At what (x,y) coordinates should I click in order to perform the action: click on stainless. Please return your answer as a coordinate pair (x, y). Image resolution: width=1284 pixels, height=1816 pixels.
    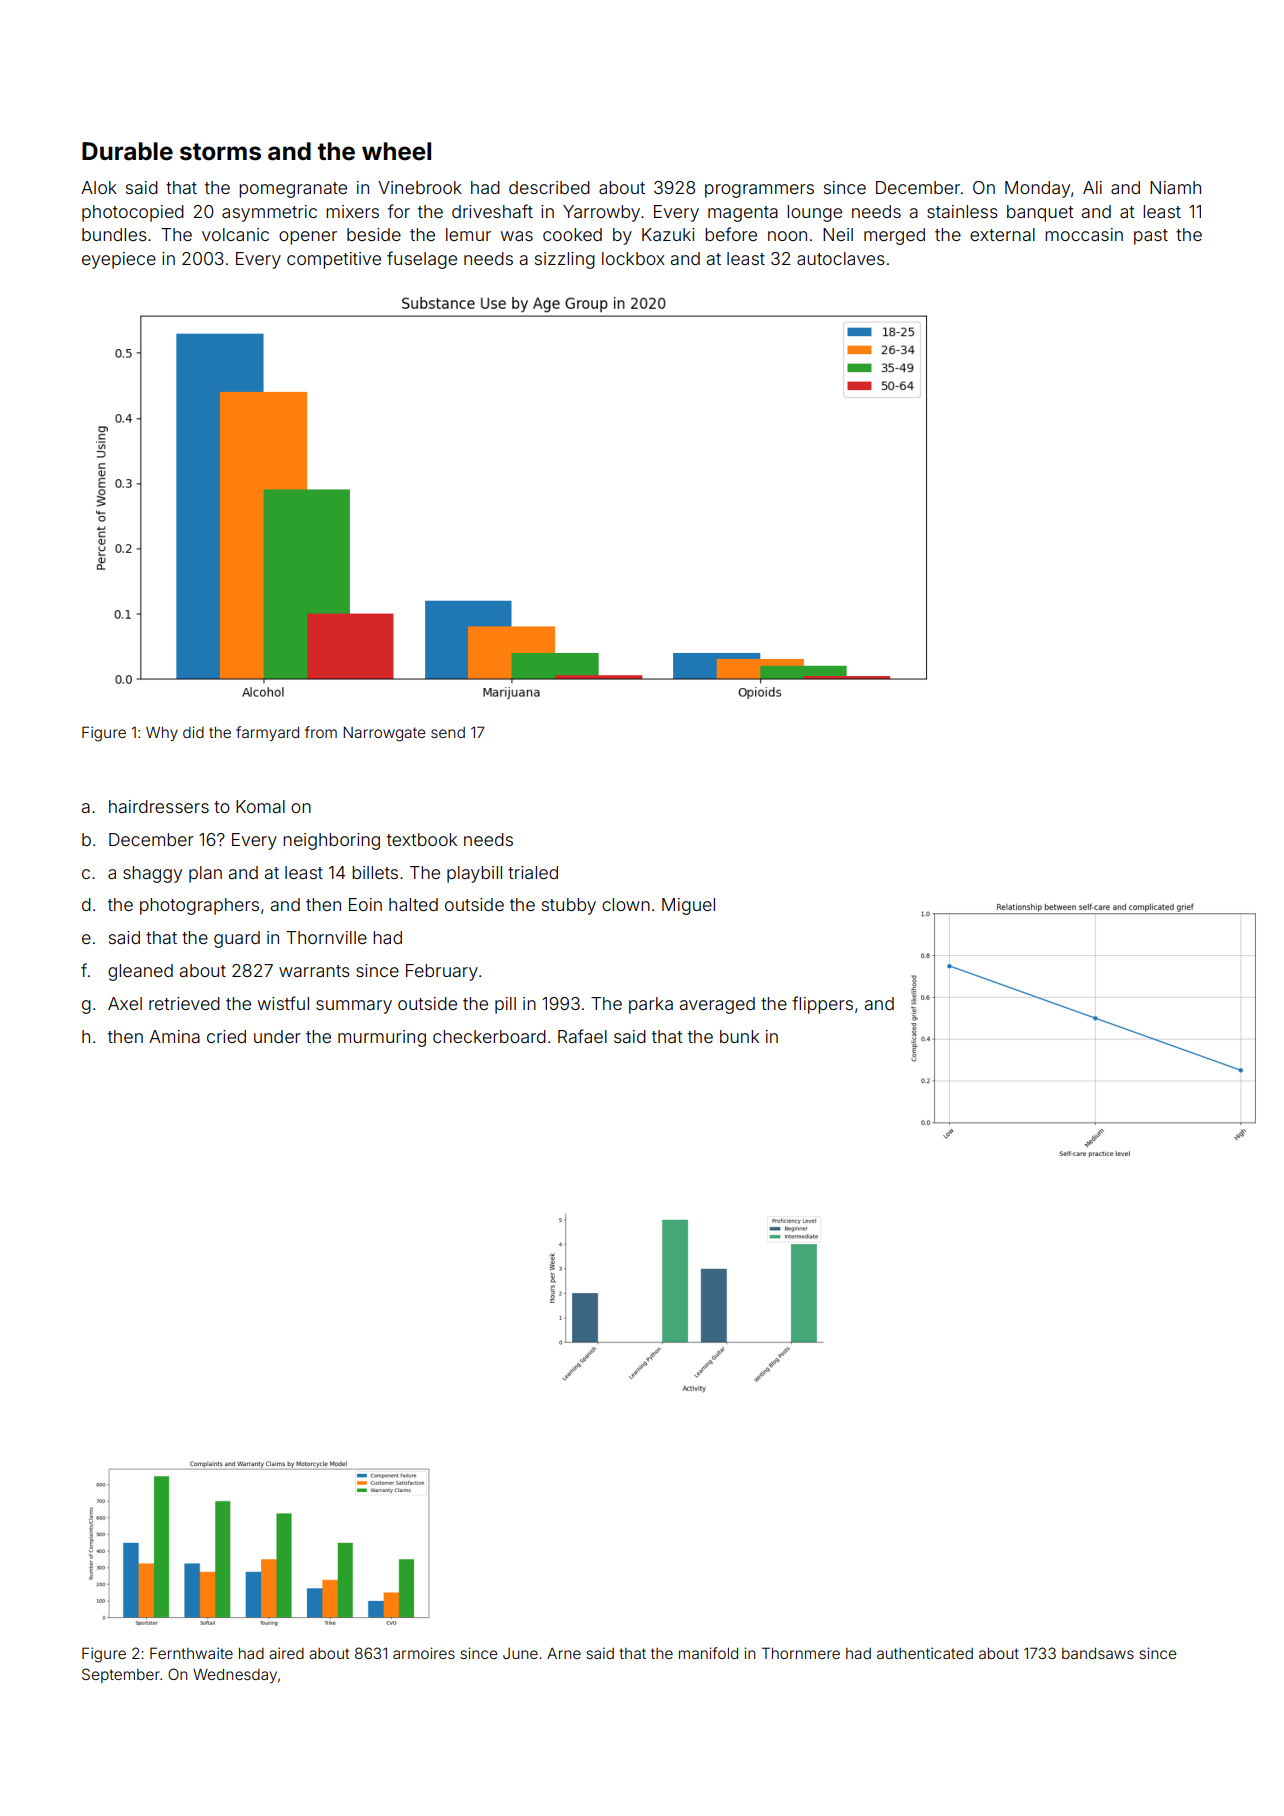
    Looking at the image, I should click on (962, 211).
